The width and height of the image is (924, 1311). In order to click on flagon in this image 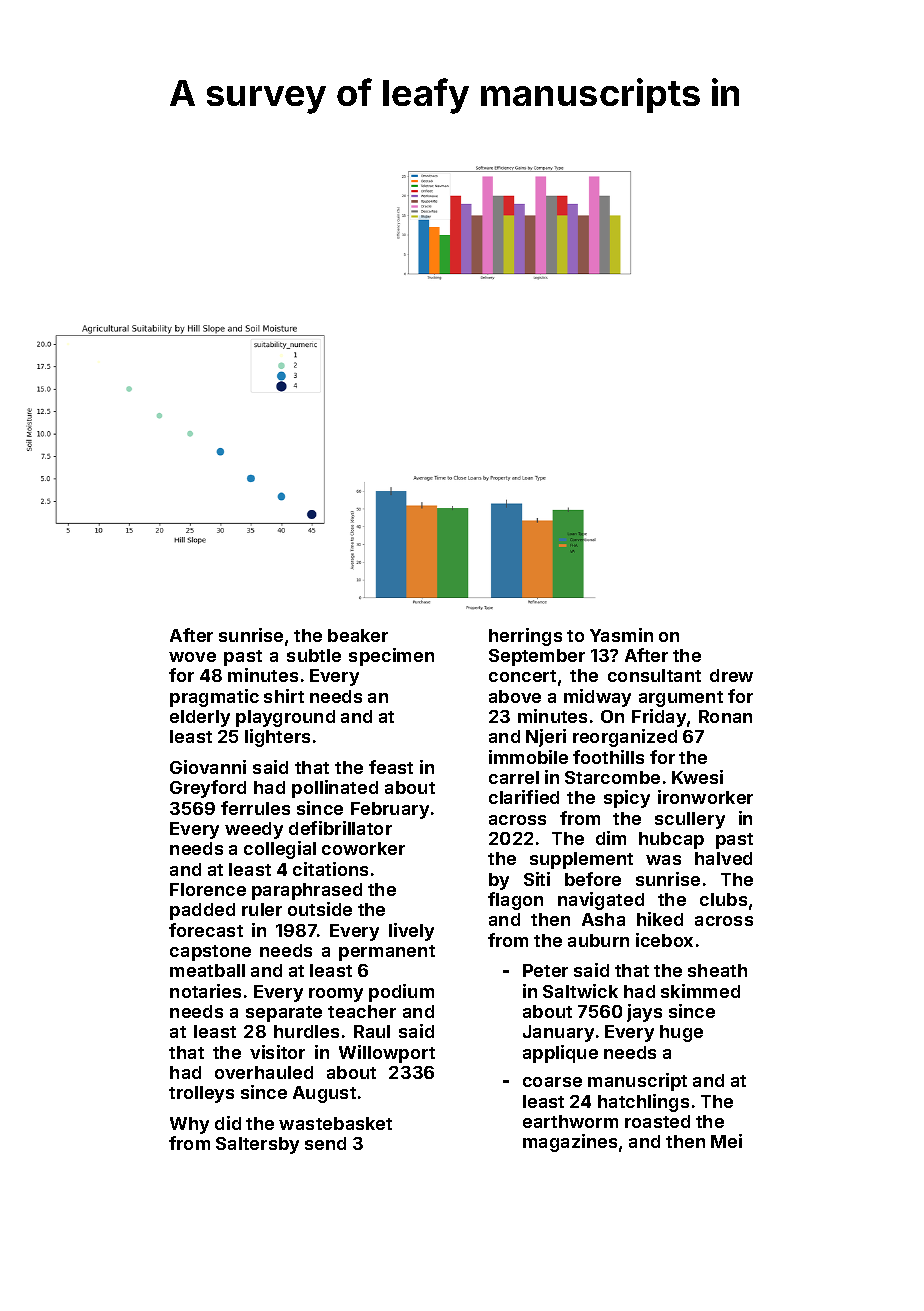, I will do `click(515, 901)`.
